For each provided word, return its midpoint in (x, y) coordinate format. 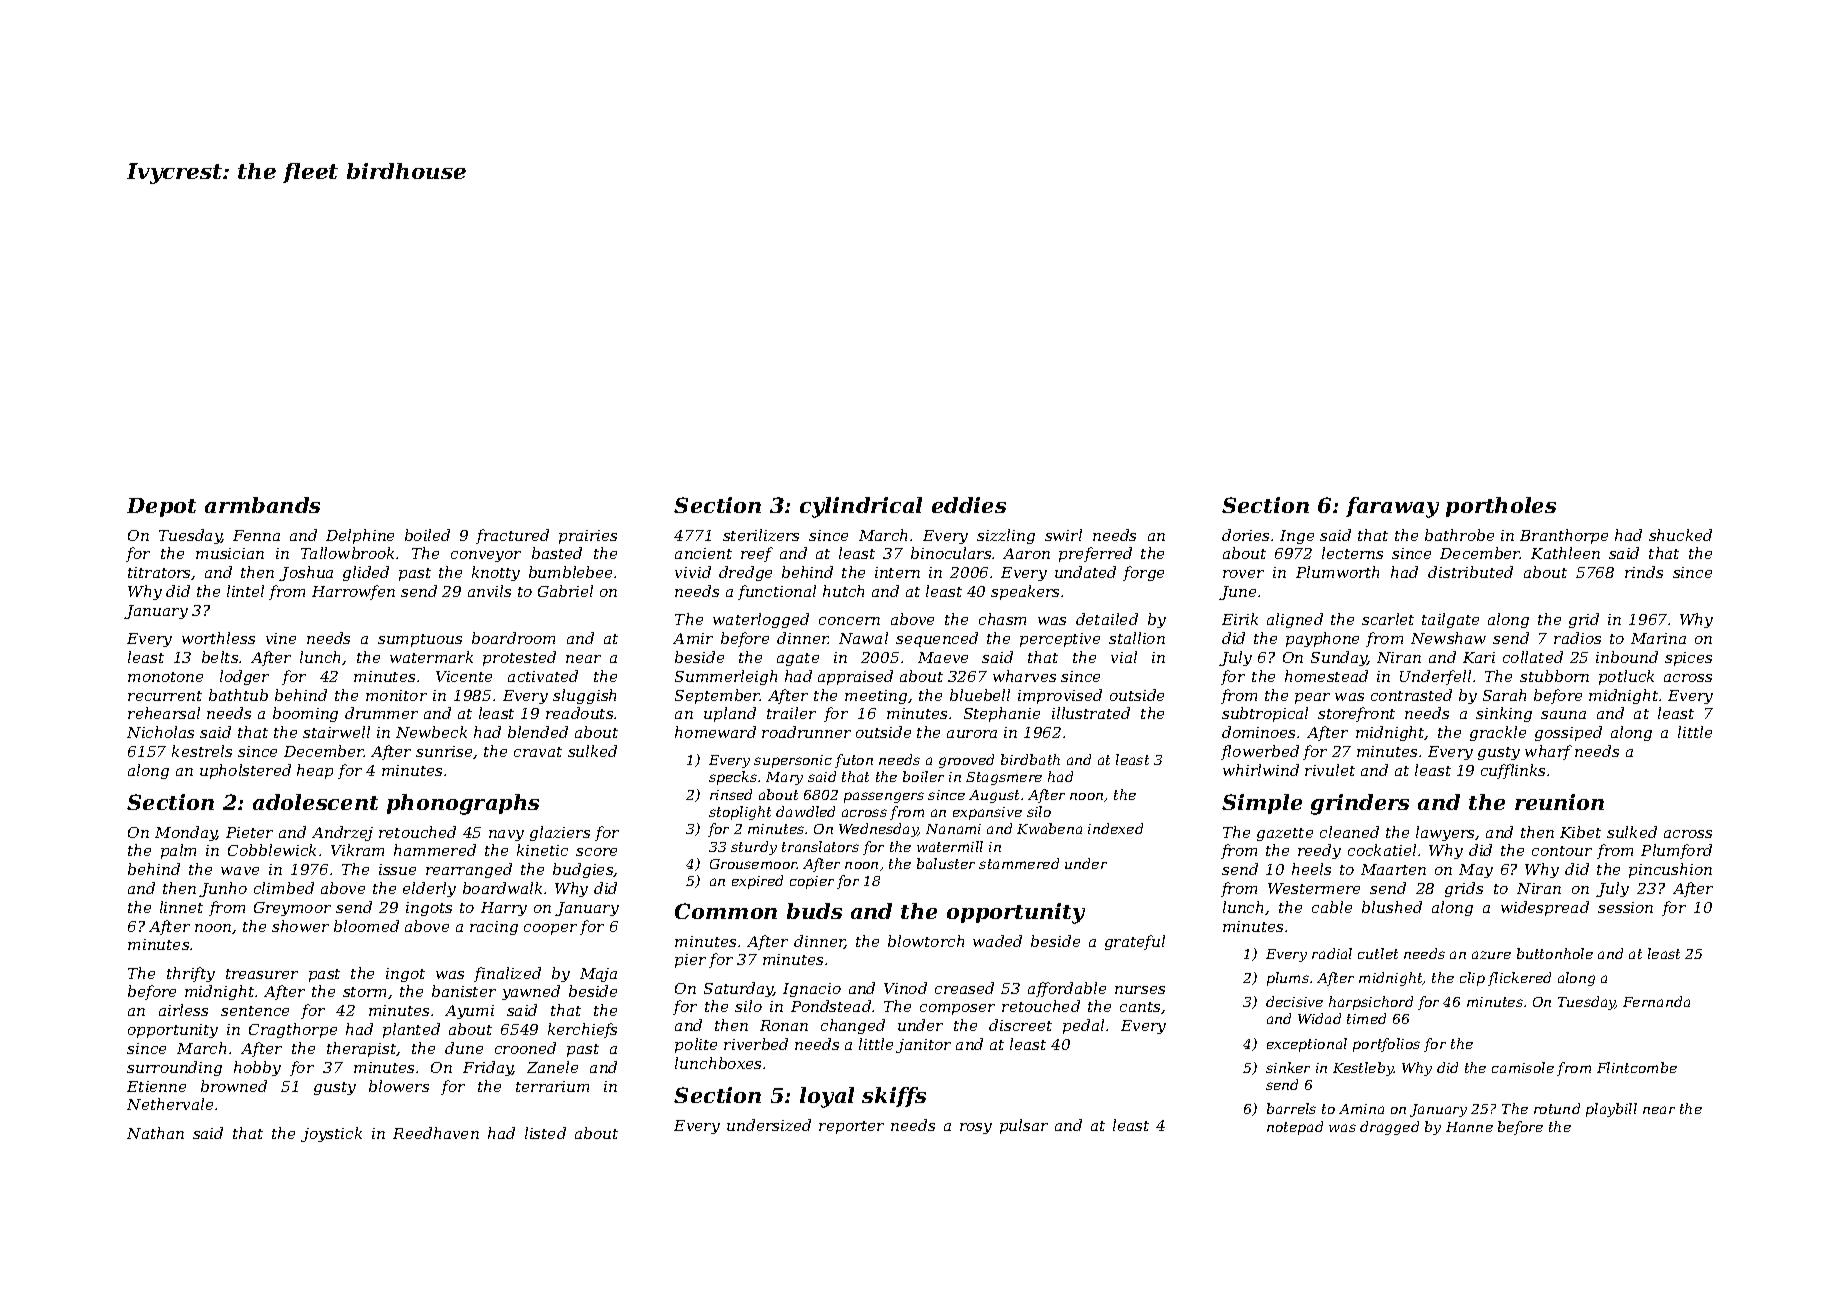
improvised (1060, 696)
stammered (1019, 863)
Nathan (155, 1133)
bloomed (366, 926)
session (1625, 907)
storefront (1356, 714)
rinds (1644, 572)
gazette (1285, 834)
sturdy (754, 848)
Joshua (306, 573)
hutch (843, 591)
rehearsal (164, 713)
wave (240, 871)
